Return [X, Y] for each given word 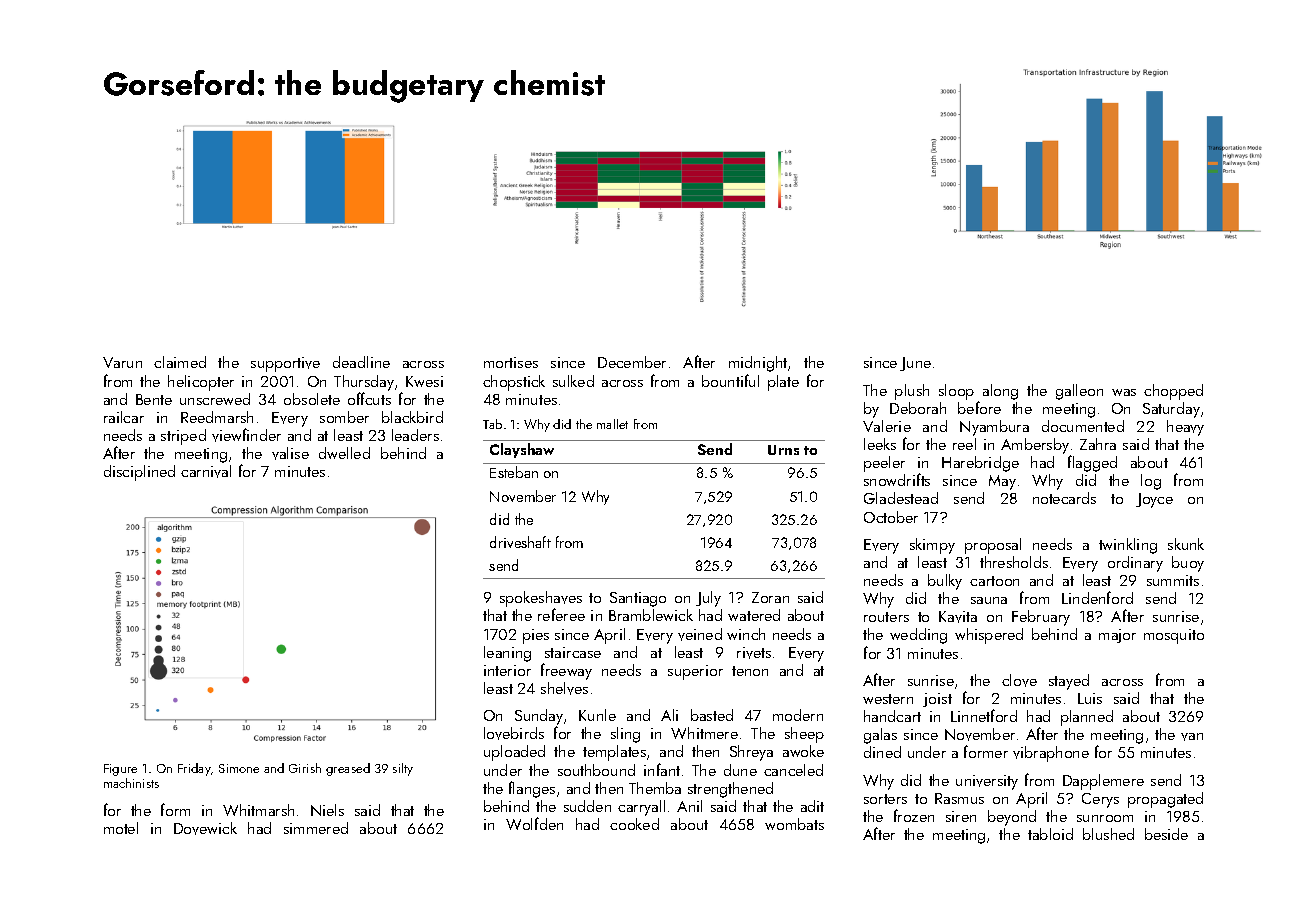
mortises [511, 362]
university [987, 782]
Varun [122, 362]
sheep [804, 735]
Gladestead [901, 498]
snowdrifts [897, 479]
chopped [1173, 392]
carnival [206, 471]
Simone [239, 768]
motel [121, 828]
